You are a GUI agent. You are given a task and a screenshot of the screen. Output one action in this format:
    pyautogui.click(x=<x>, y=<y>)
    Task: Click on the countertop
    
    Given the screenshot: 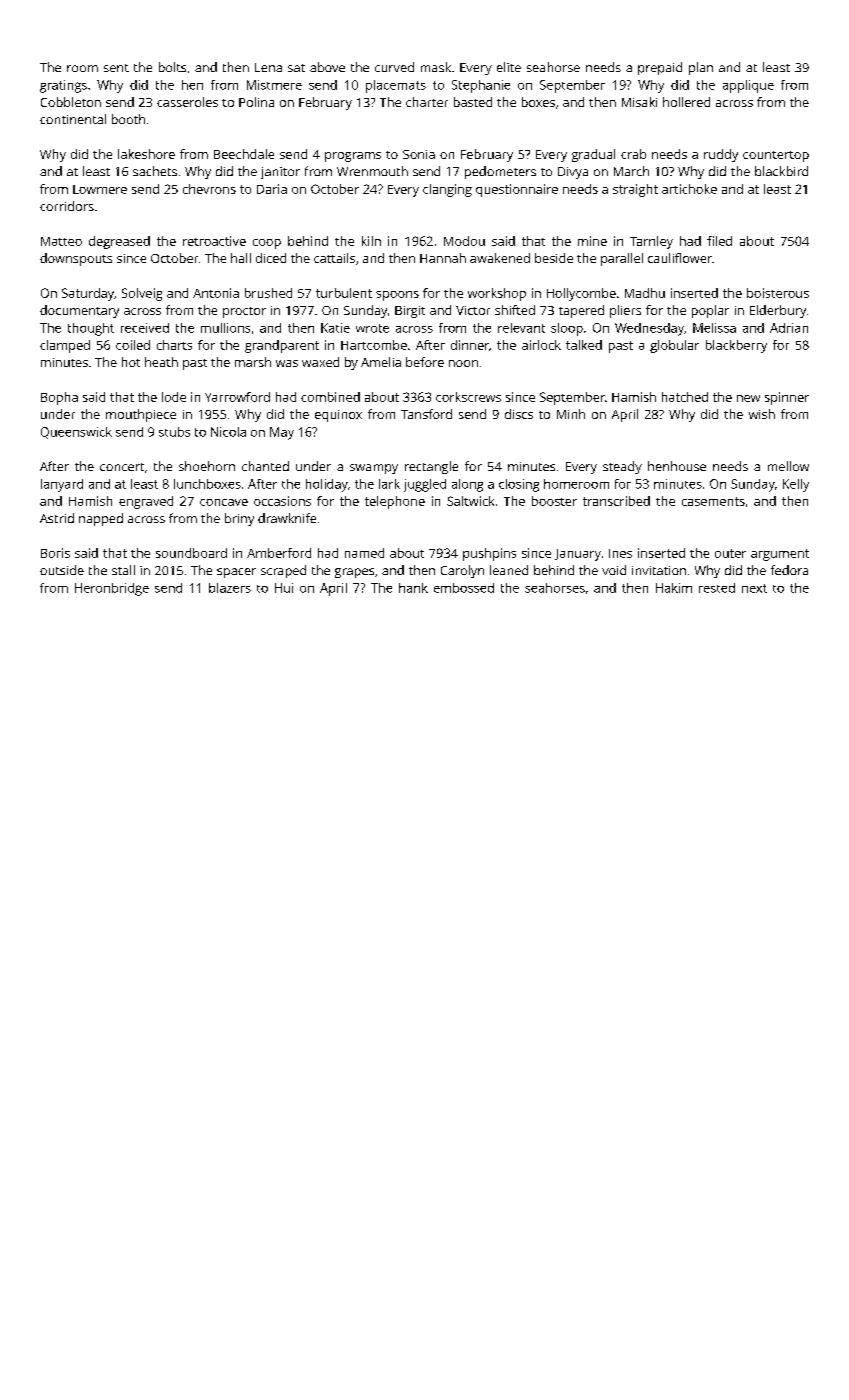 What is the action you would take?
    pyautogui.click(x=776, y=156)
